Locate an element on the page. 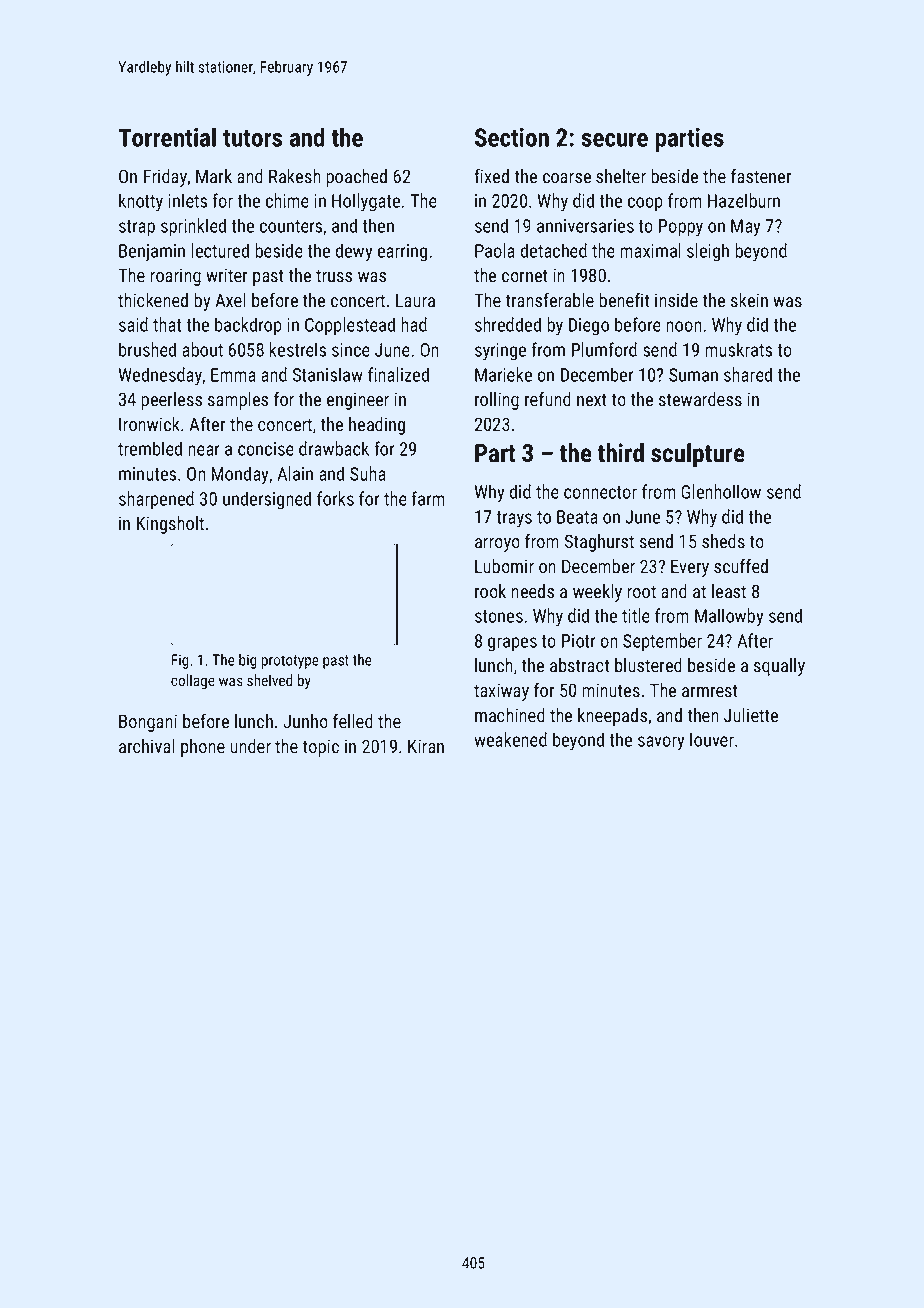 This document has height=1308, width=924. Axel is located at coordinates (230, 300).
